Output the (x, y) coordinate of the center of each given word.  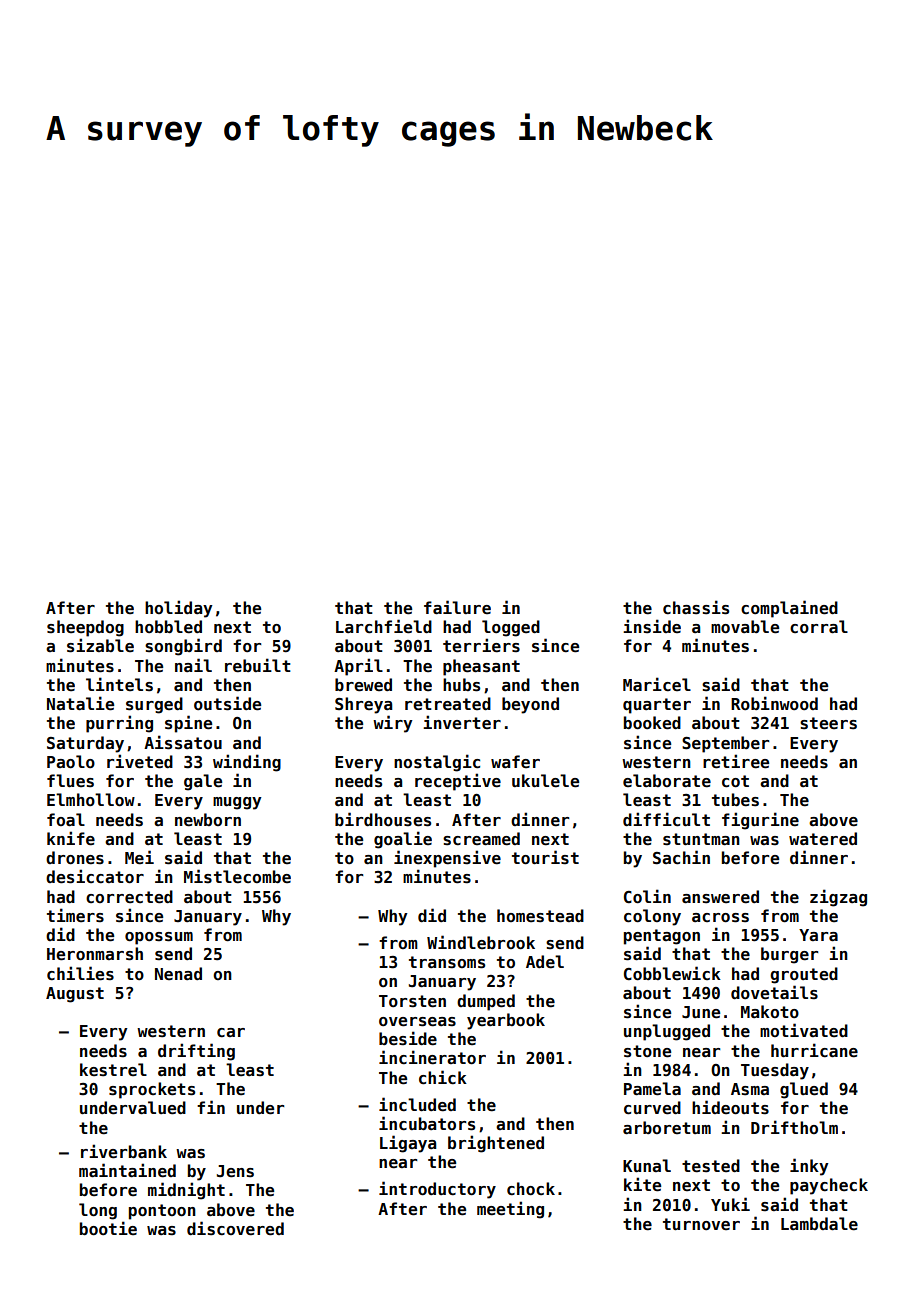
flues (70, 781)
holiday (178, 609)
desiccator (95, 876)
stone (647, 1051)
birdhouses (383, 819)
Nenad (178, 974)
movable (745, 627)
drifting (196, 1052)
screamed (481, 839)
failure (457, 607)
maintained (127, 1170)
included (417, 1104)
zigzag (838, 898)
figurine (760, 821)
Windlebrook (481, 942)
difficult (666, 819)
